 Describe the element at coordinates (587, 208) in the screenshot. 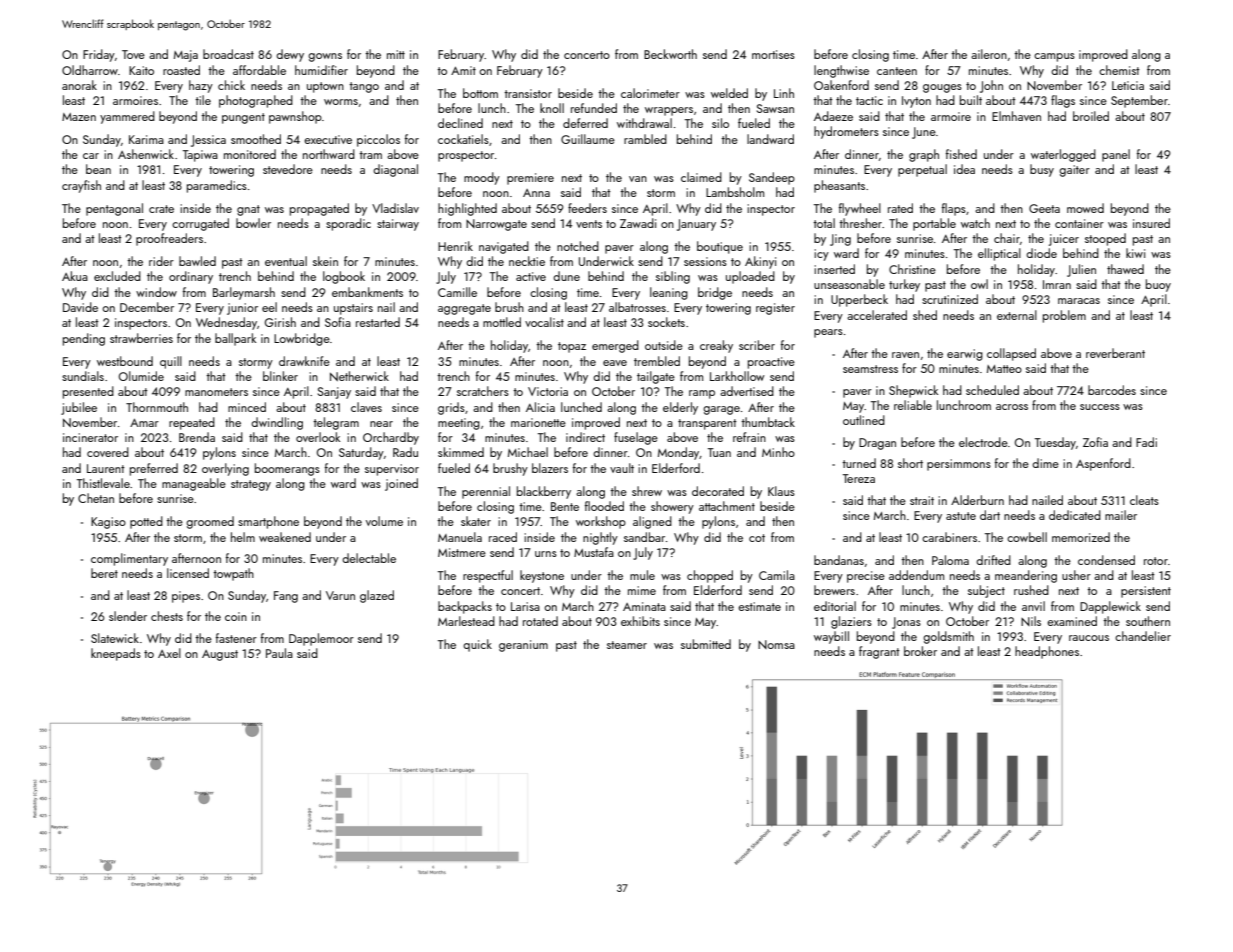

I see `feeders` at that location.
